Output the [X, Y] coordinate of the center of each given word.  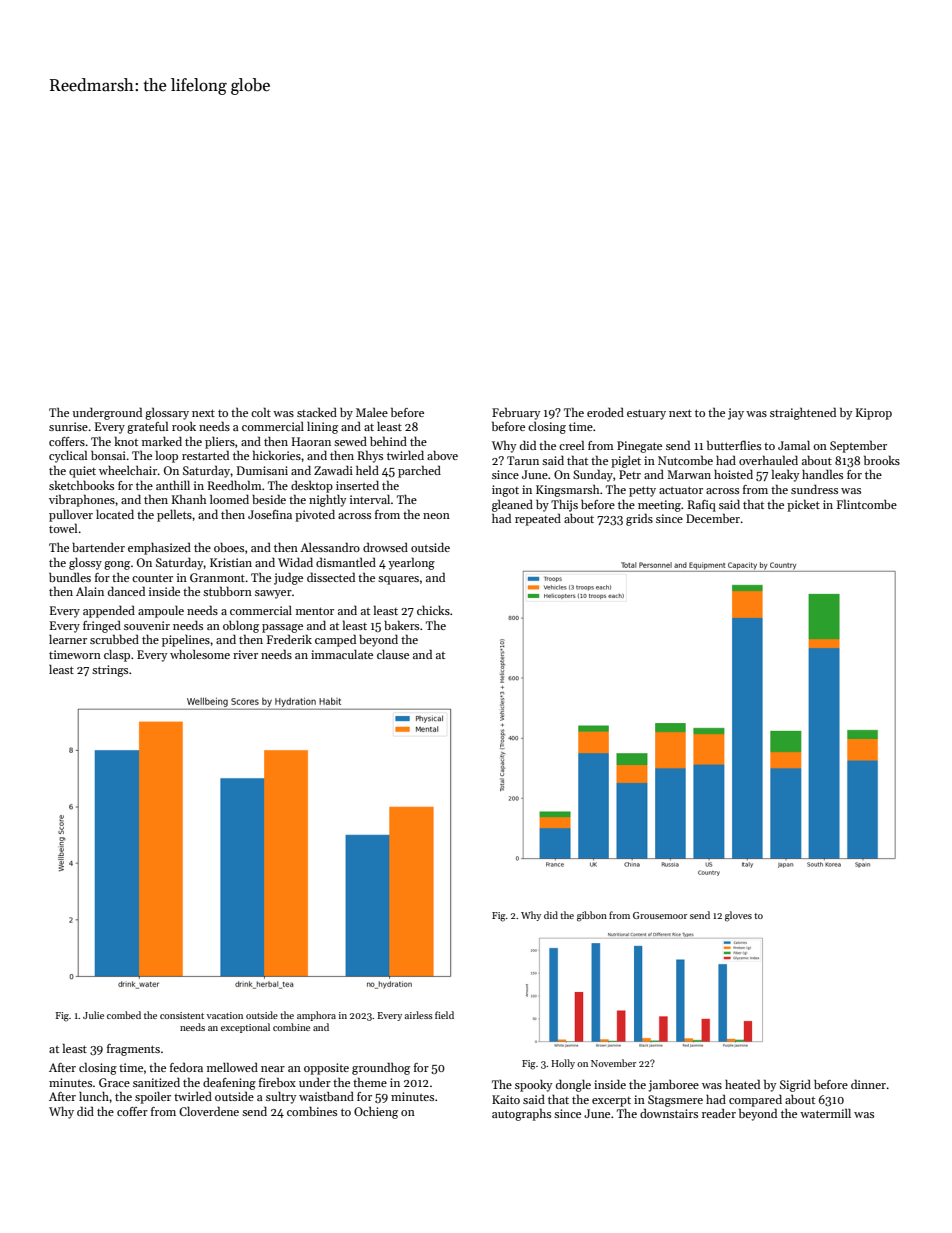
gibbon [592, 916]
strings [110, 671]
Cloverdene [209, 1111]
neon [436, 516]
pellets [174, 515]
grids [639, 519]
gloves [738, 916]
